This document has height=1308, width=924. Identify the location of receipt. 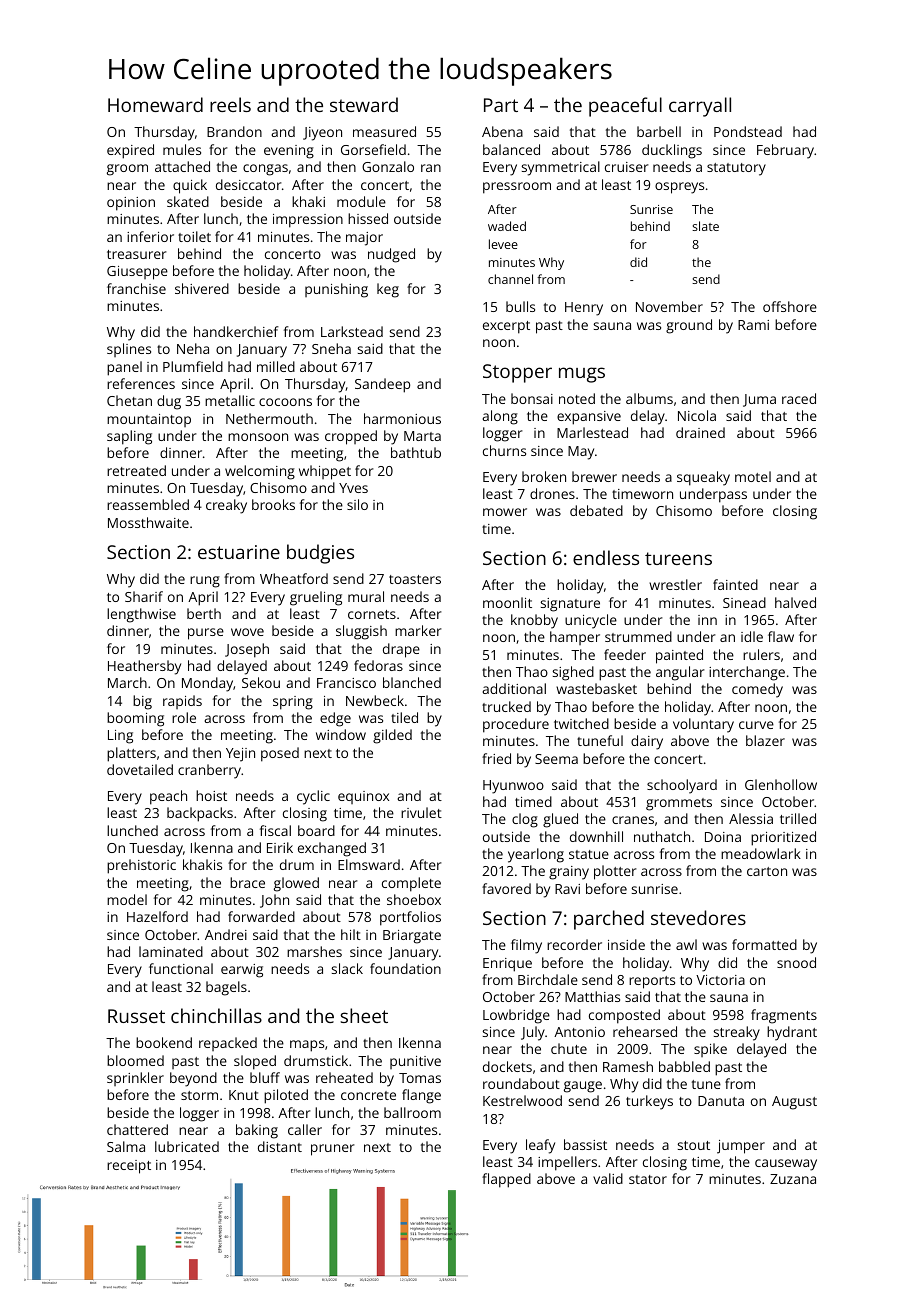
(129, 1167).
